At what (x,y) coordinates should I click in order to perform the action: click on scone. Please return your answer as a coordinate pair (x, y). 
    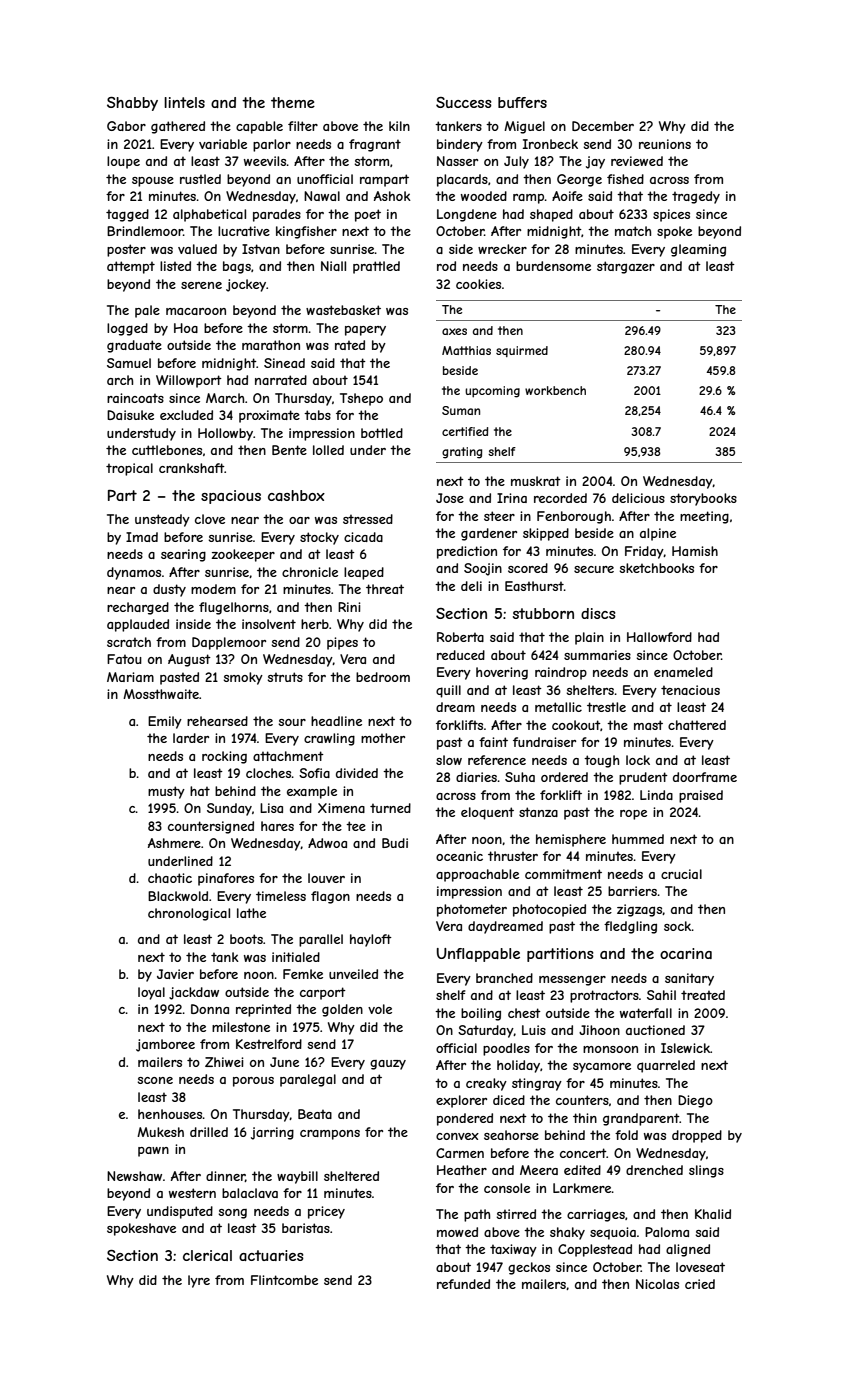
    Looking at the image, I should click on (155, 1080).
